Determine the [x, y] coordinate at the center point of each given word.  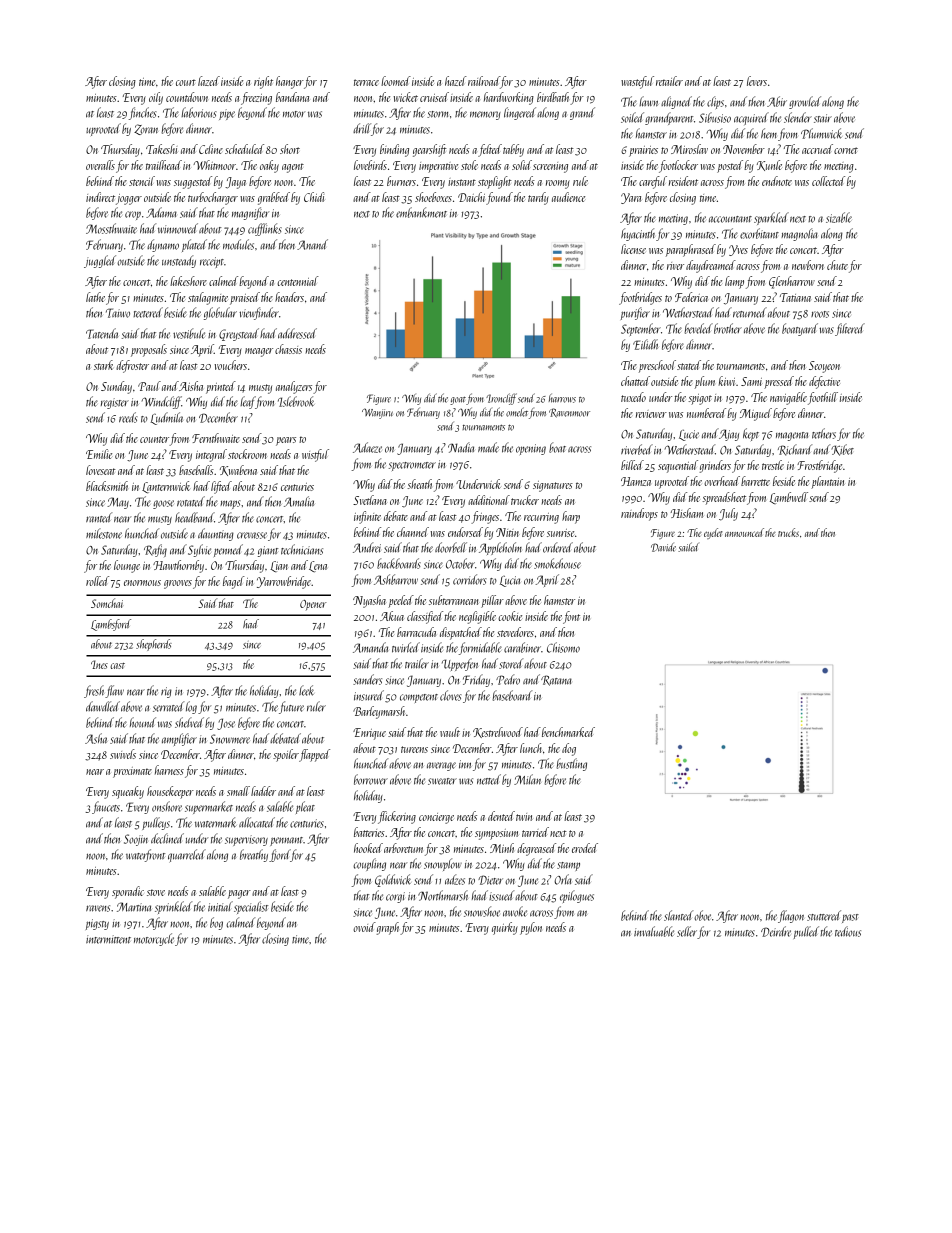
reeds [128, 417]
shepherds [154, 645]
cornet [846, 150]
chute [837, 265]
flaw [114, 691]
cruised [434, 97]
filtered [850, 329]
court [186, 82]
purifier [635, 313]
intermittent [108, 939]
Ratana [556, 680]
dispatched [461, 633]
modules [238, 244]
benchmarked [568, 732]
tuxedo [633, 397]
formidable [480, 648]
